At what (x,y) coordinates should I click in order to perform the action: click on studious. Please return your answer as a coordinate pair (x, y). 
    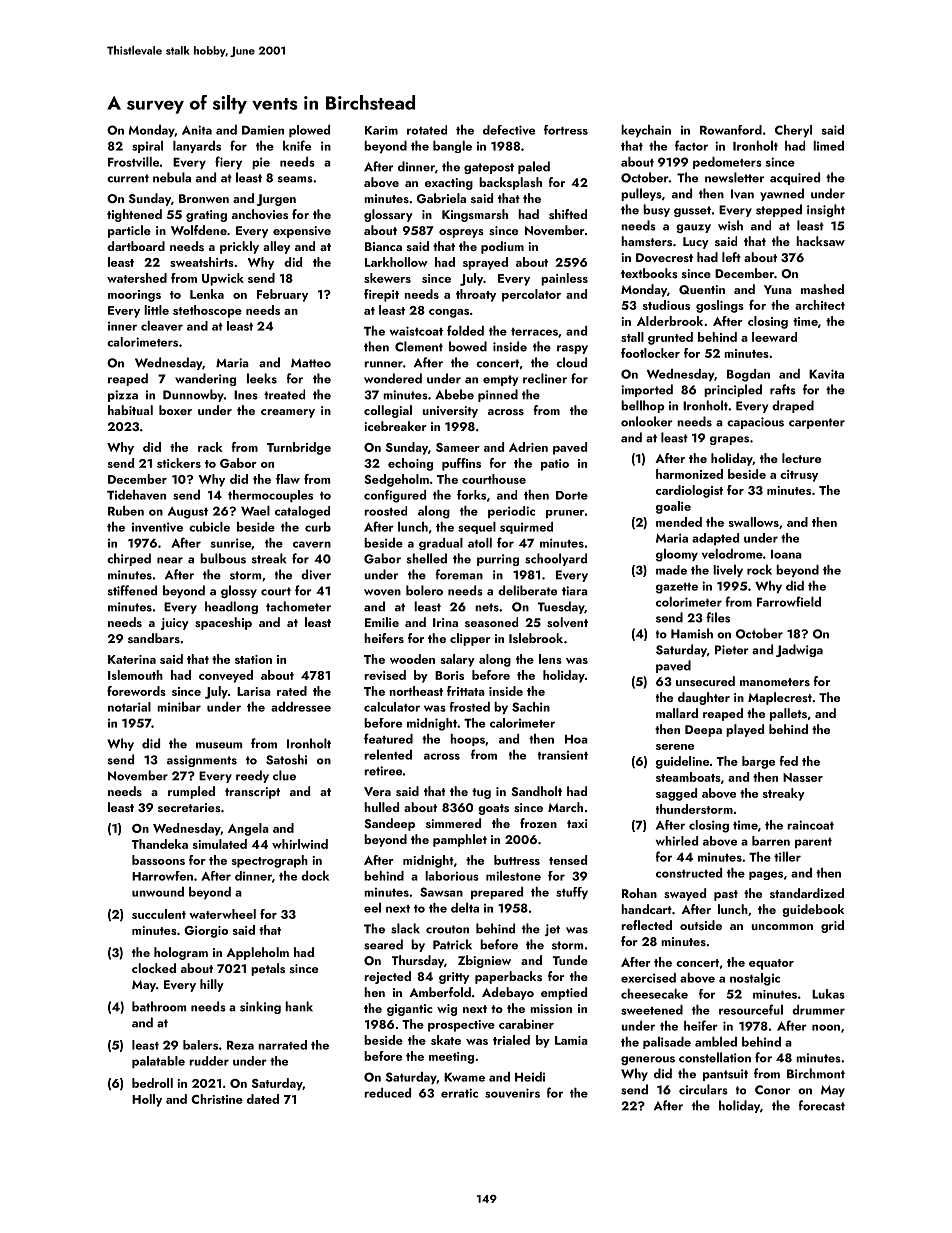
    Looking at the image, I should click on (666, 305).
